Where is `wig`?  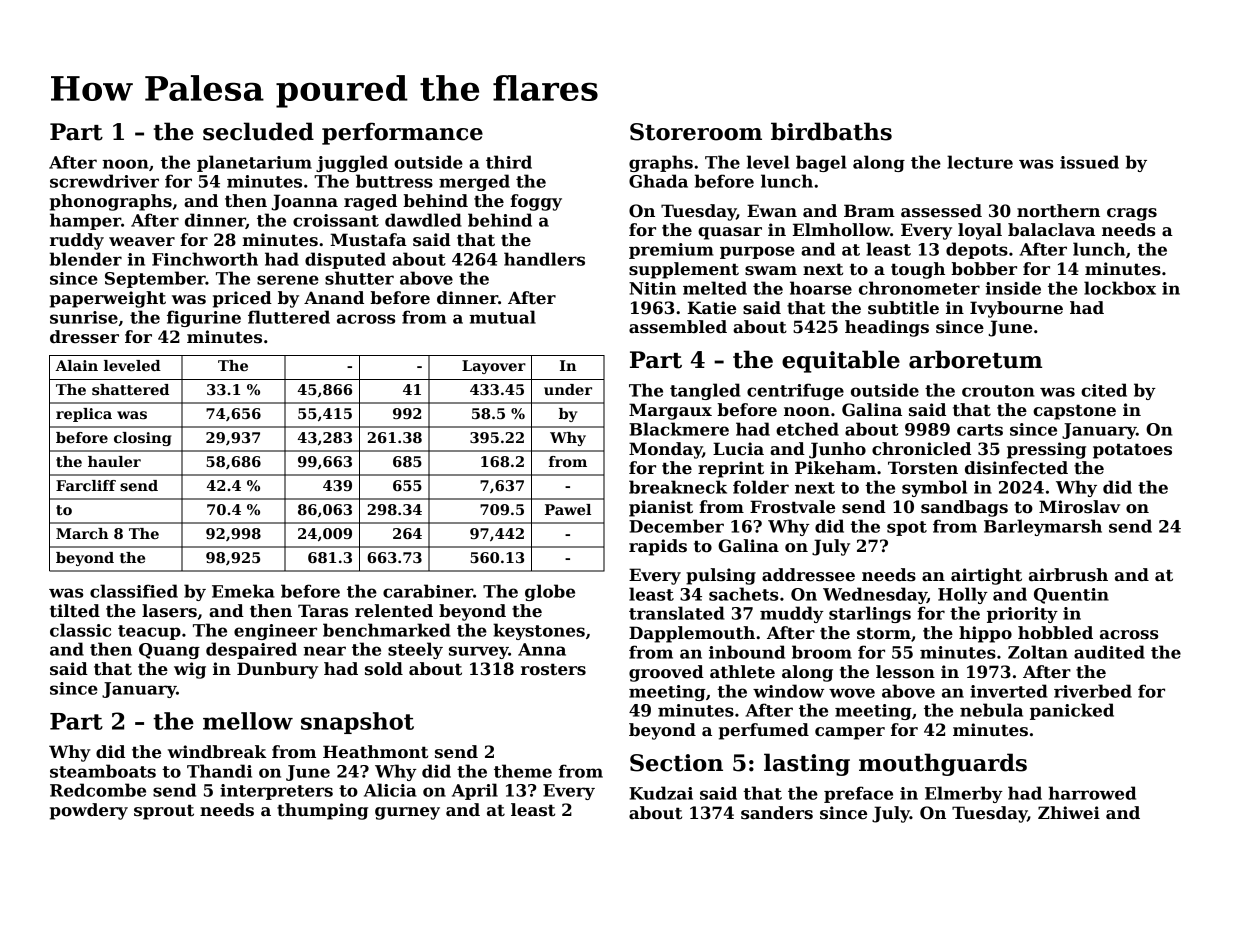
wig is located at coordinates (190, 670).
